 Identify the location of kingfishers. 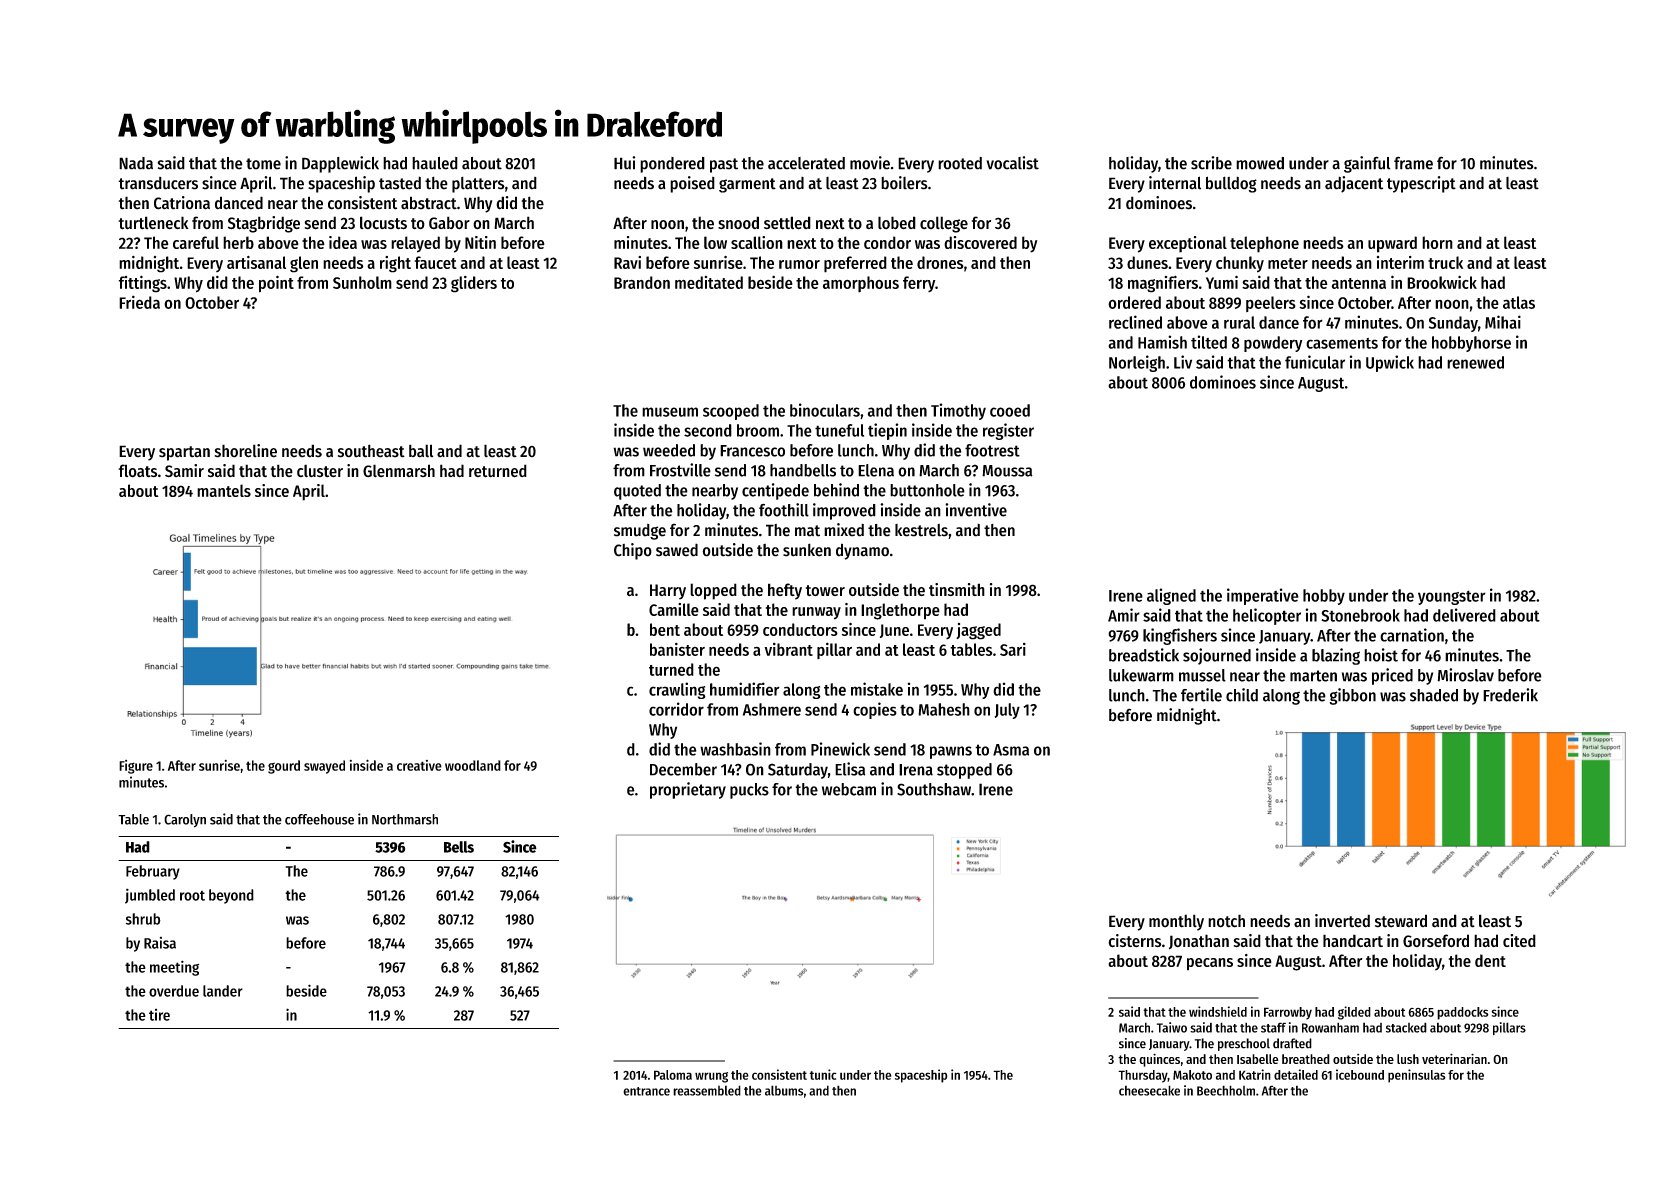
(1180, 636).
